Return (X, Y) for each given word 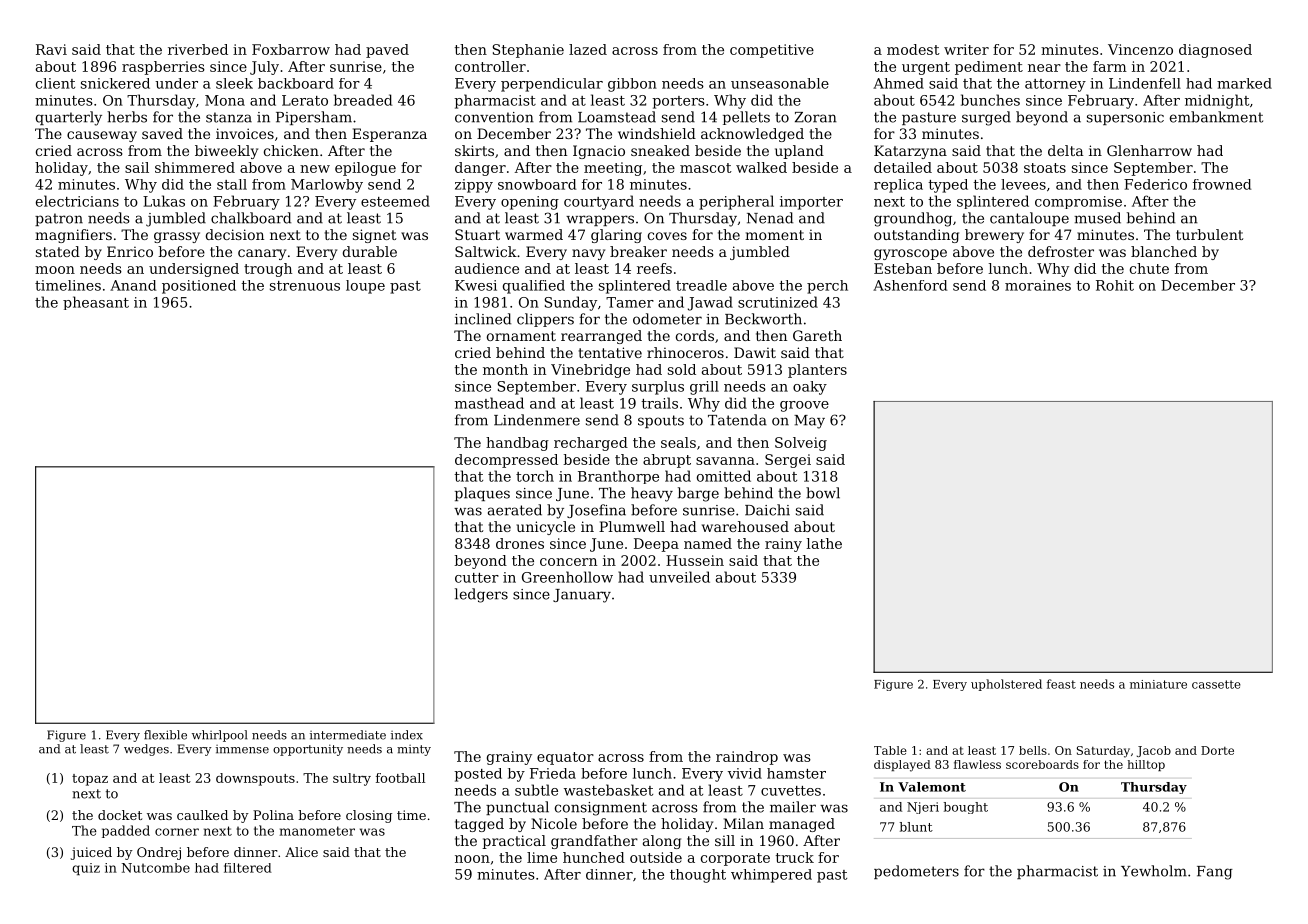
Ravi (51, 49)
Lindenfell (1145, 83)
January (582, 596)
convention (494, 117)
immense (242, 749)
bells (1033, 750)
